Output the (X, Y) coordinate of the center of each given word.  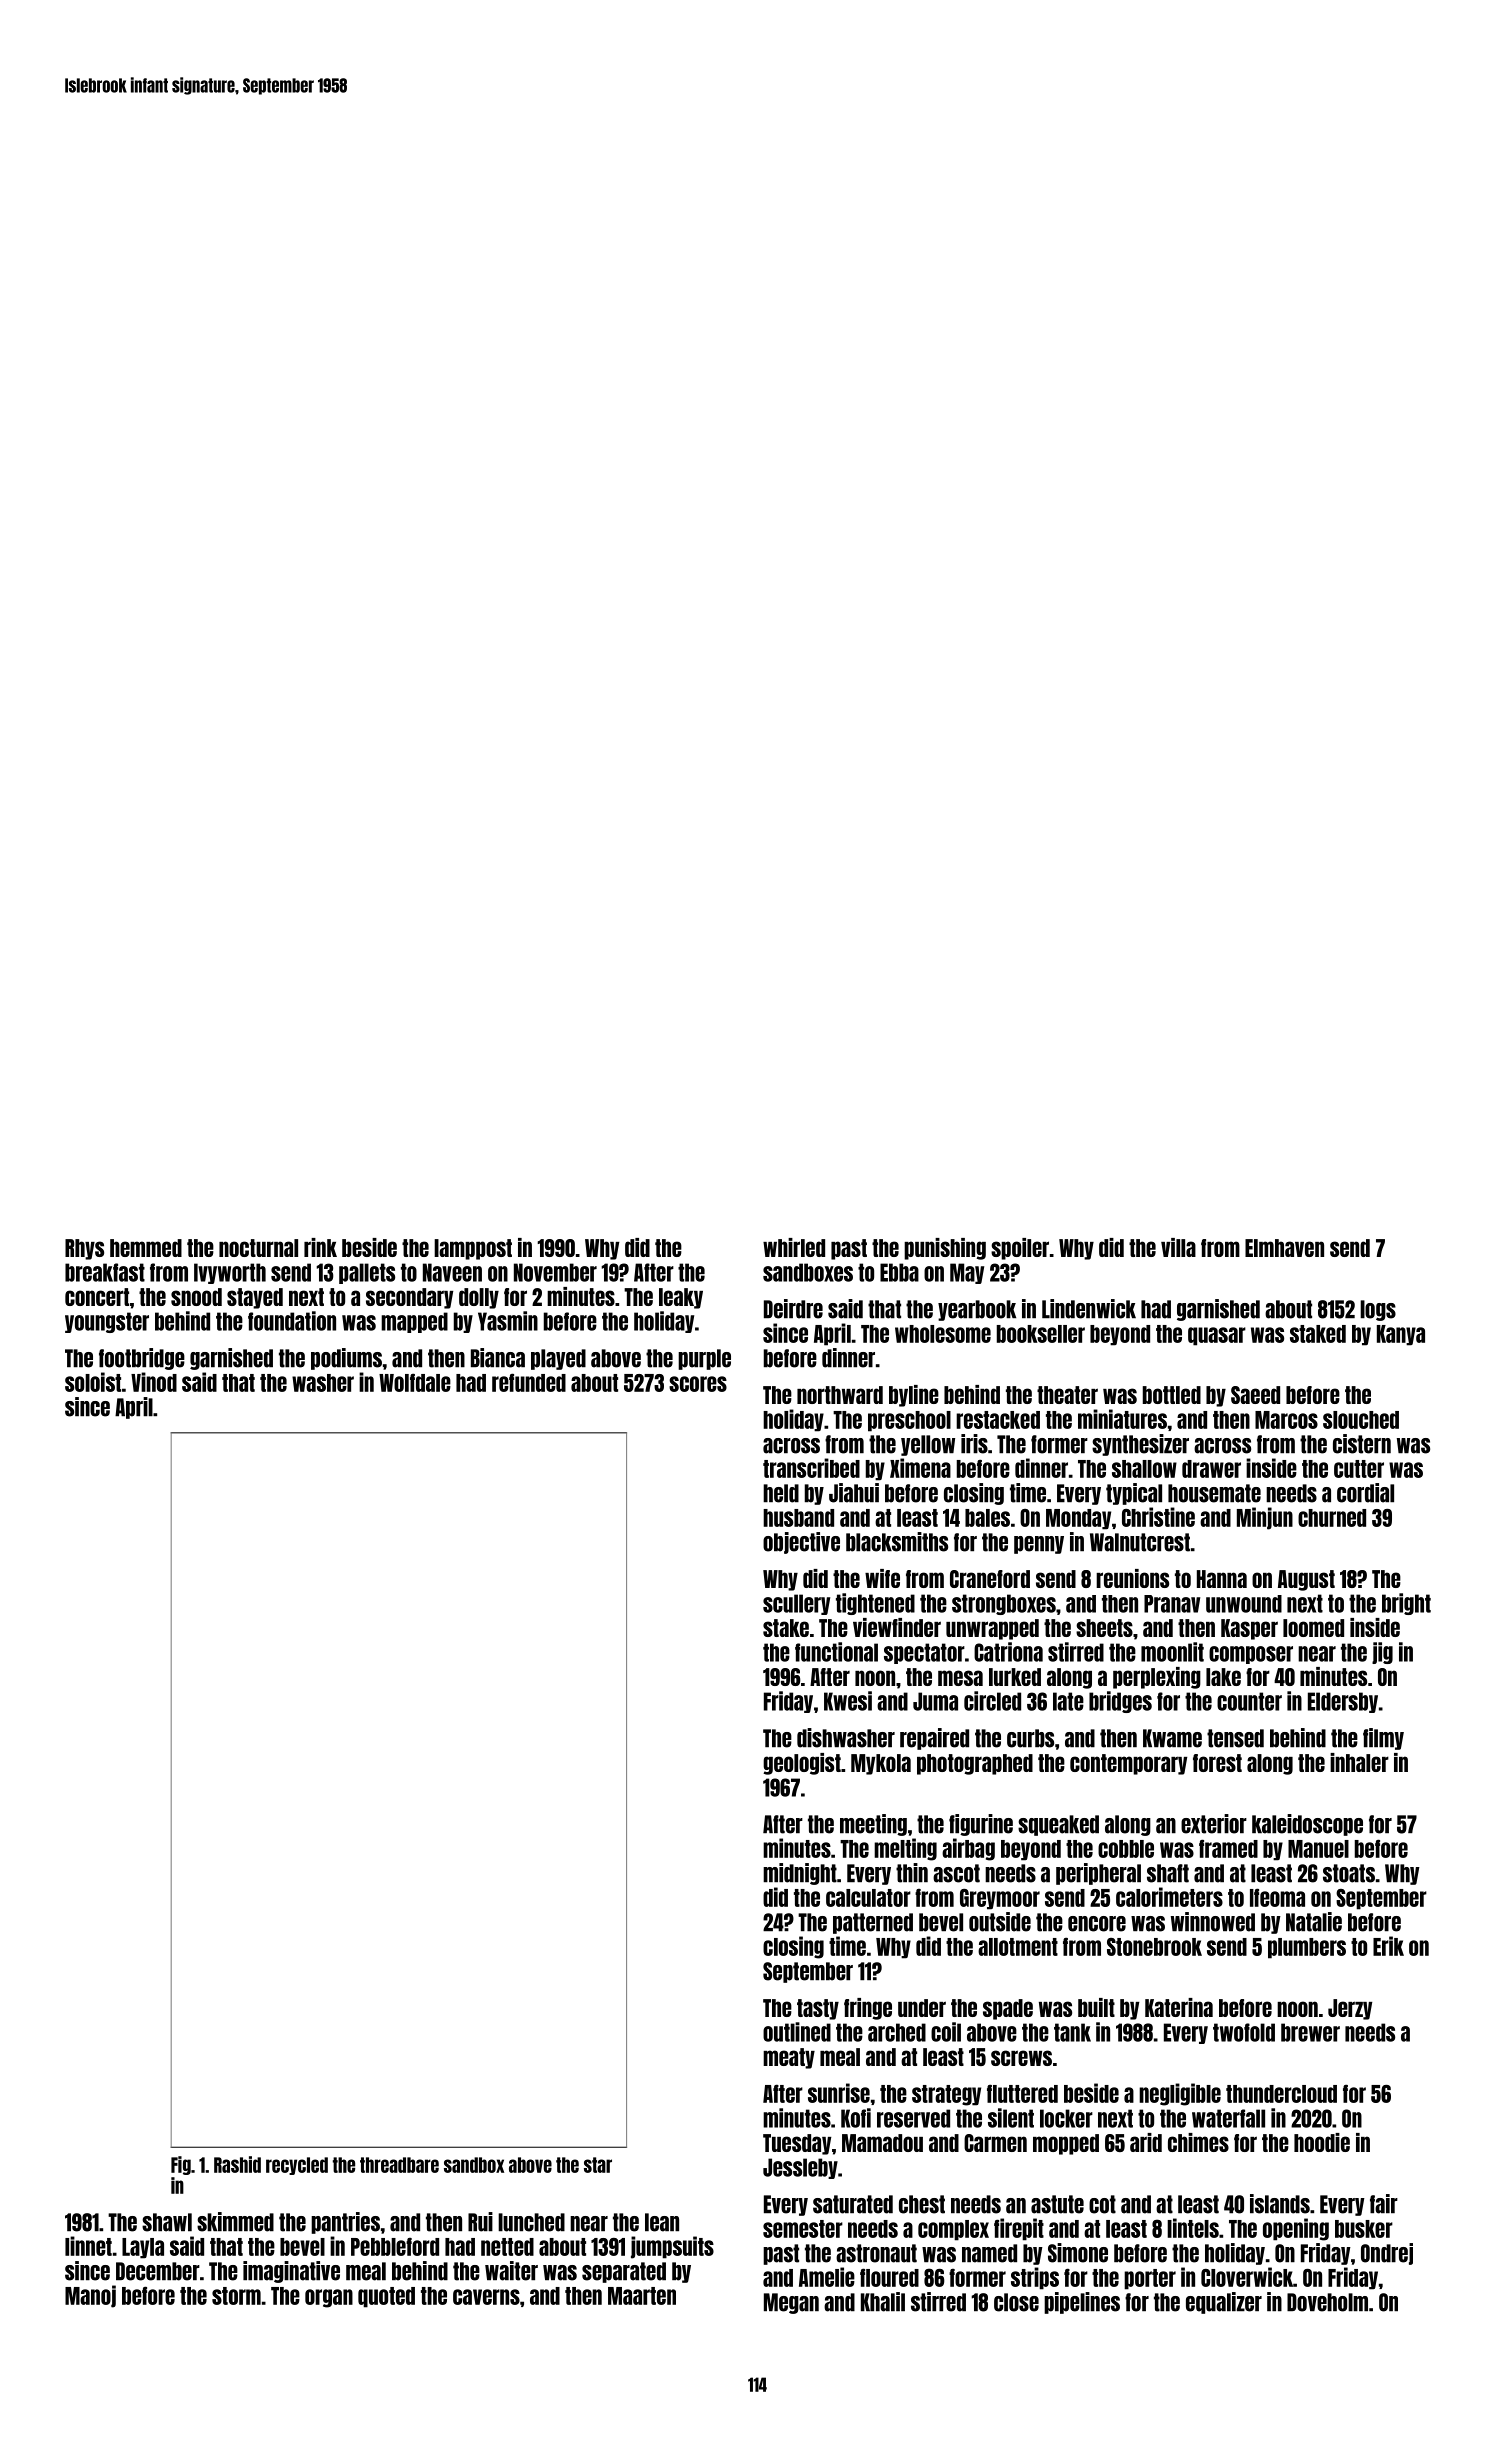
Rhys (84, 1249)
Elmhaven (1284, 1248)
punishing (945, 1249)
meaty (789, 2058)
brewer (1310, 2032)
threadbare (399, 2165)
